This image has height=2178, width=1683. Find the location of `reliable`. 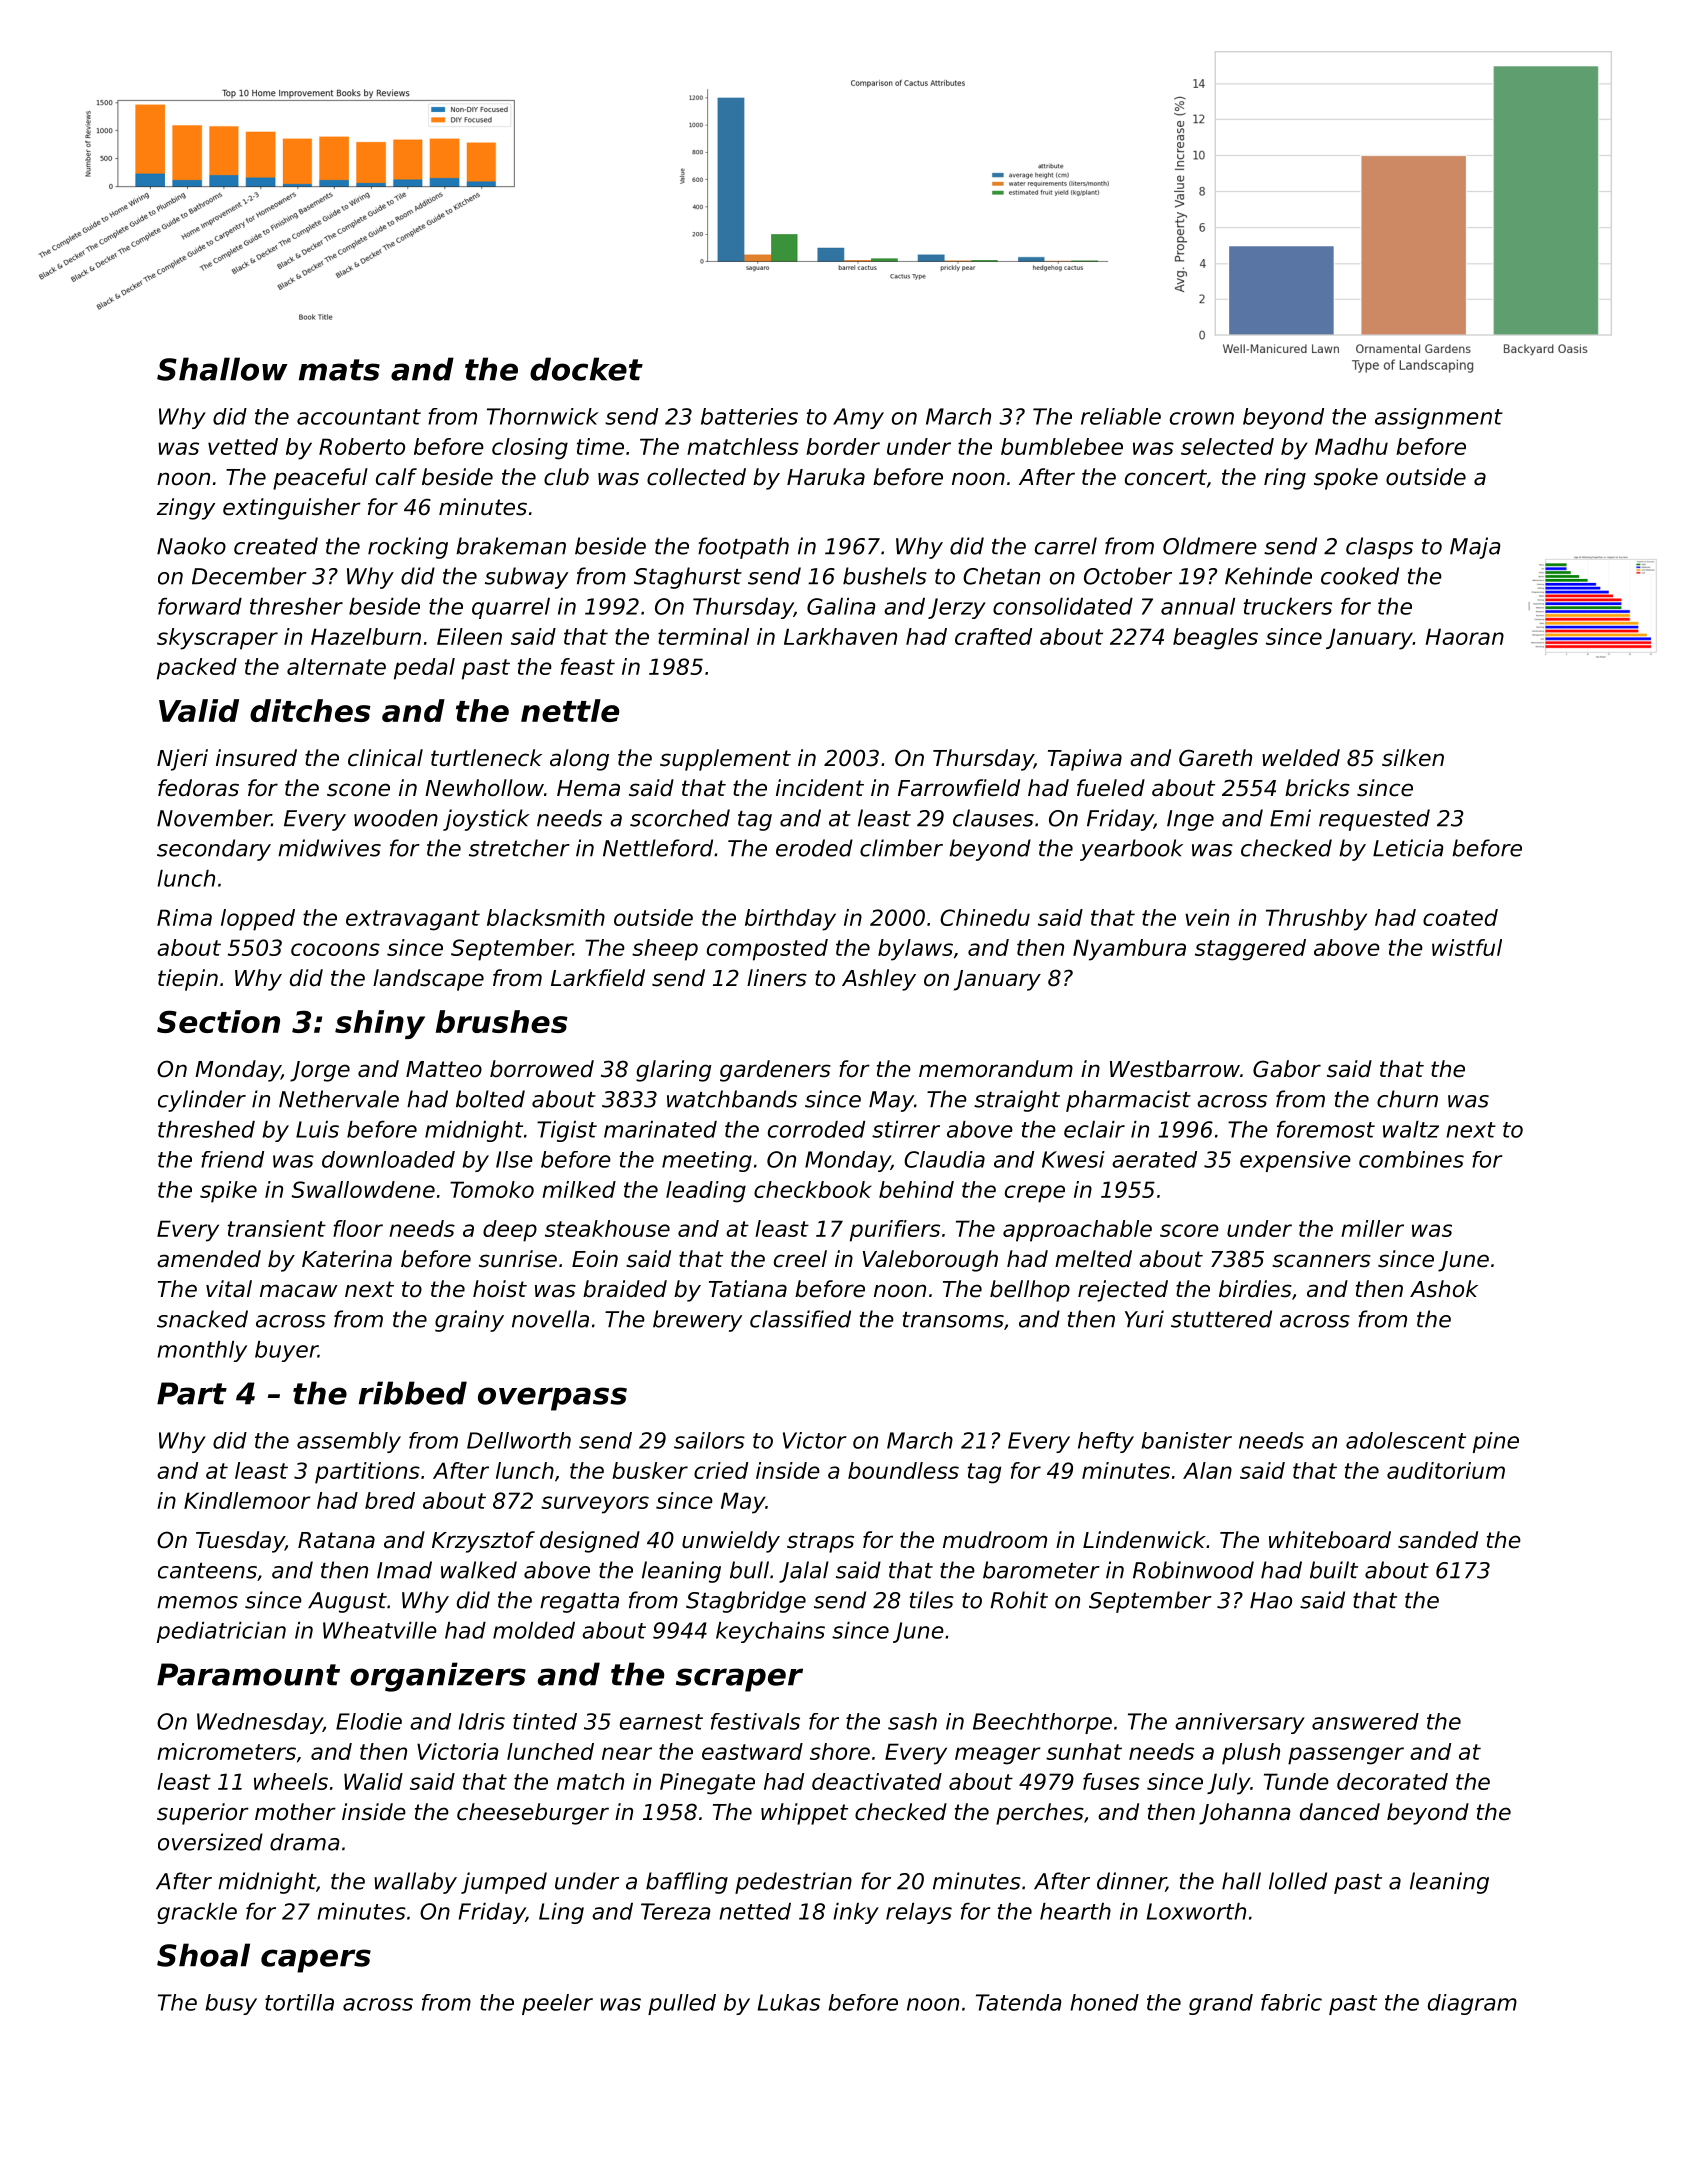

reliable is located at coordinates (1121, 416).
